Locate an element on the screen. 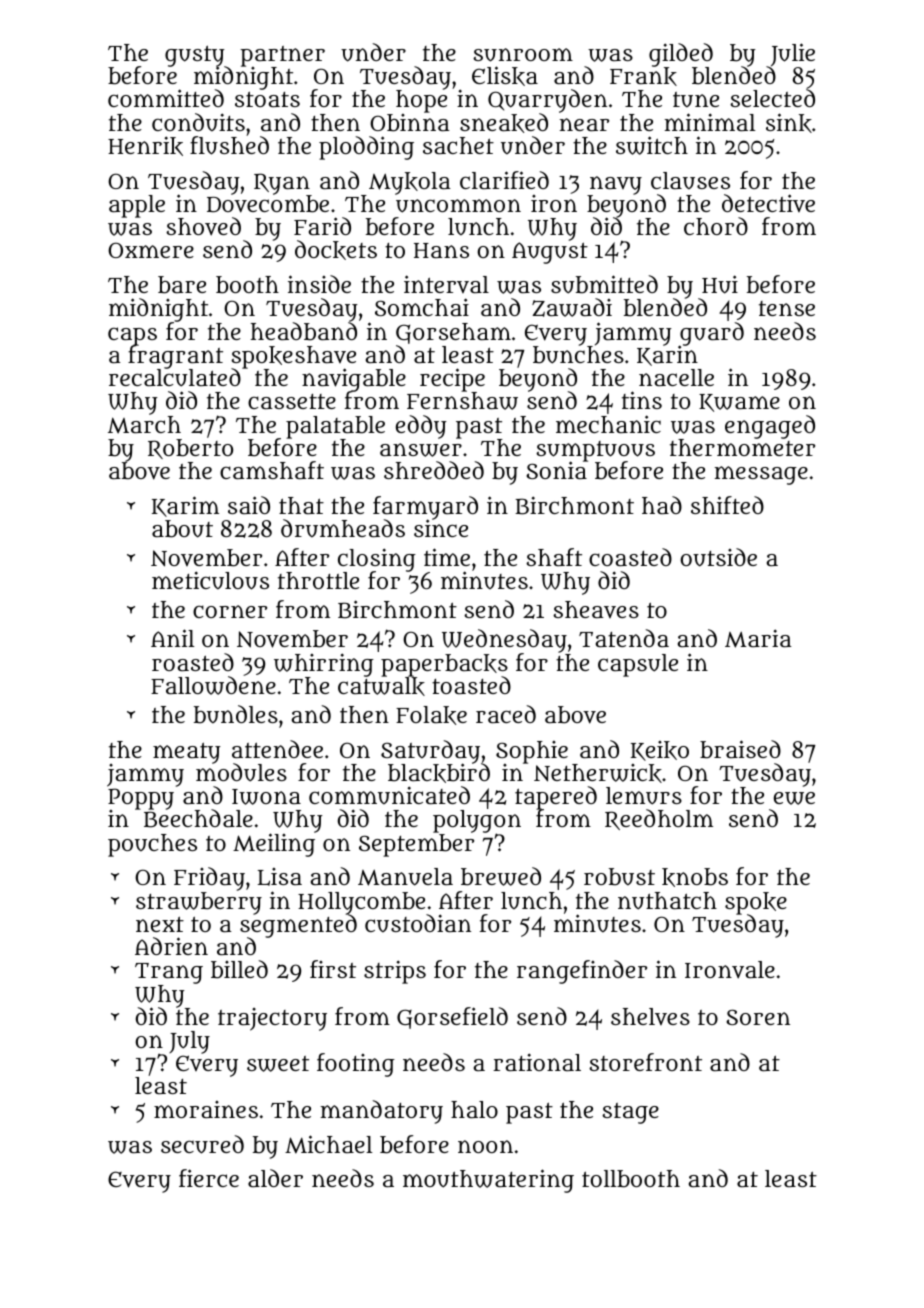  minimal is located at coordinates (710, 122).
